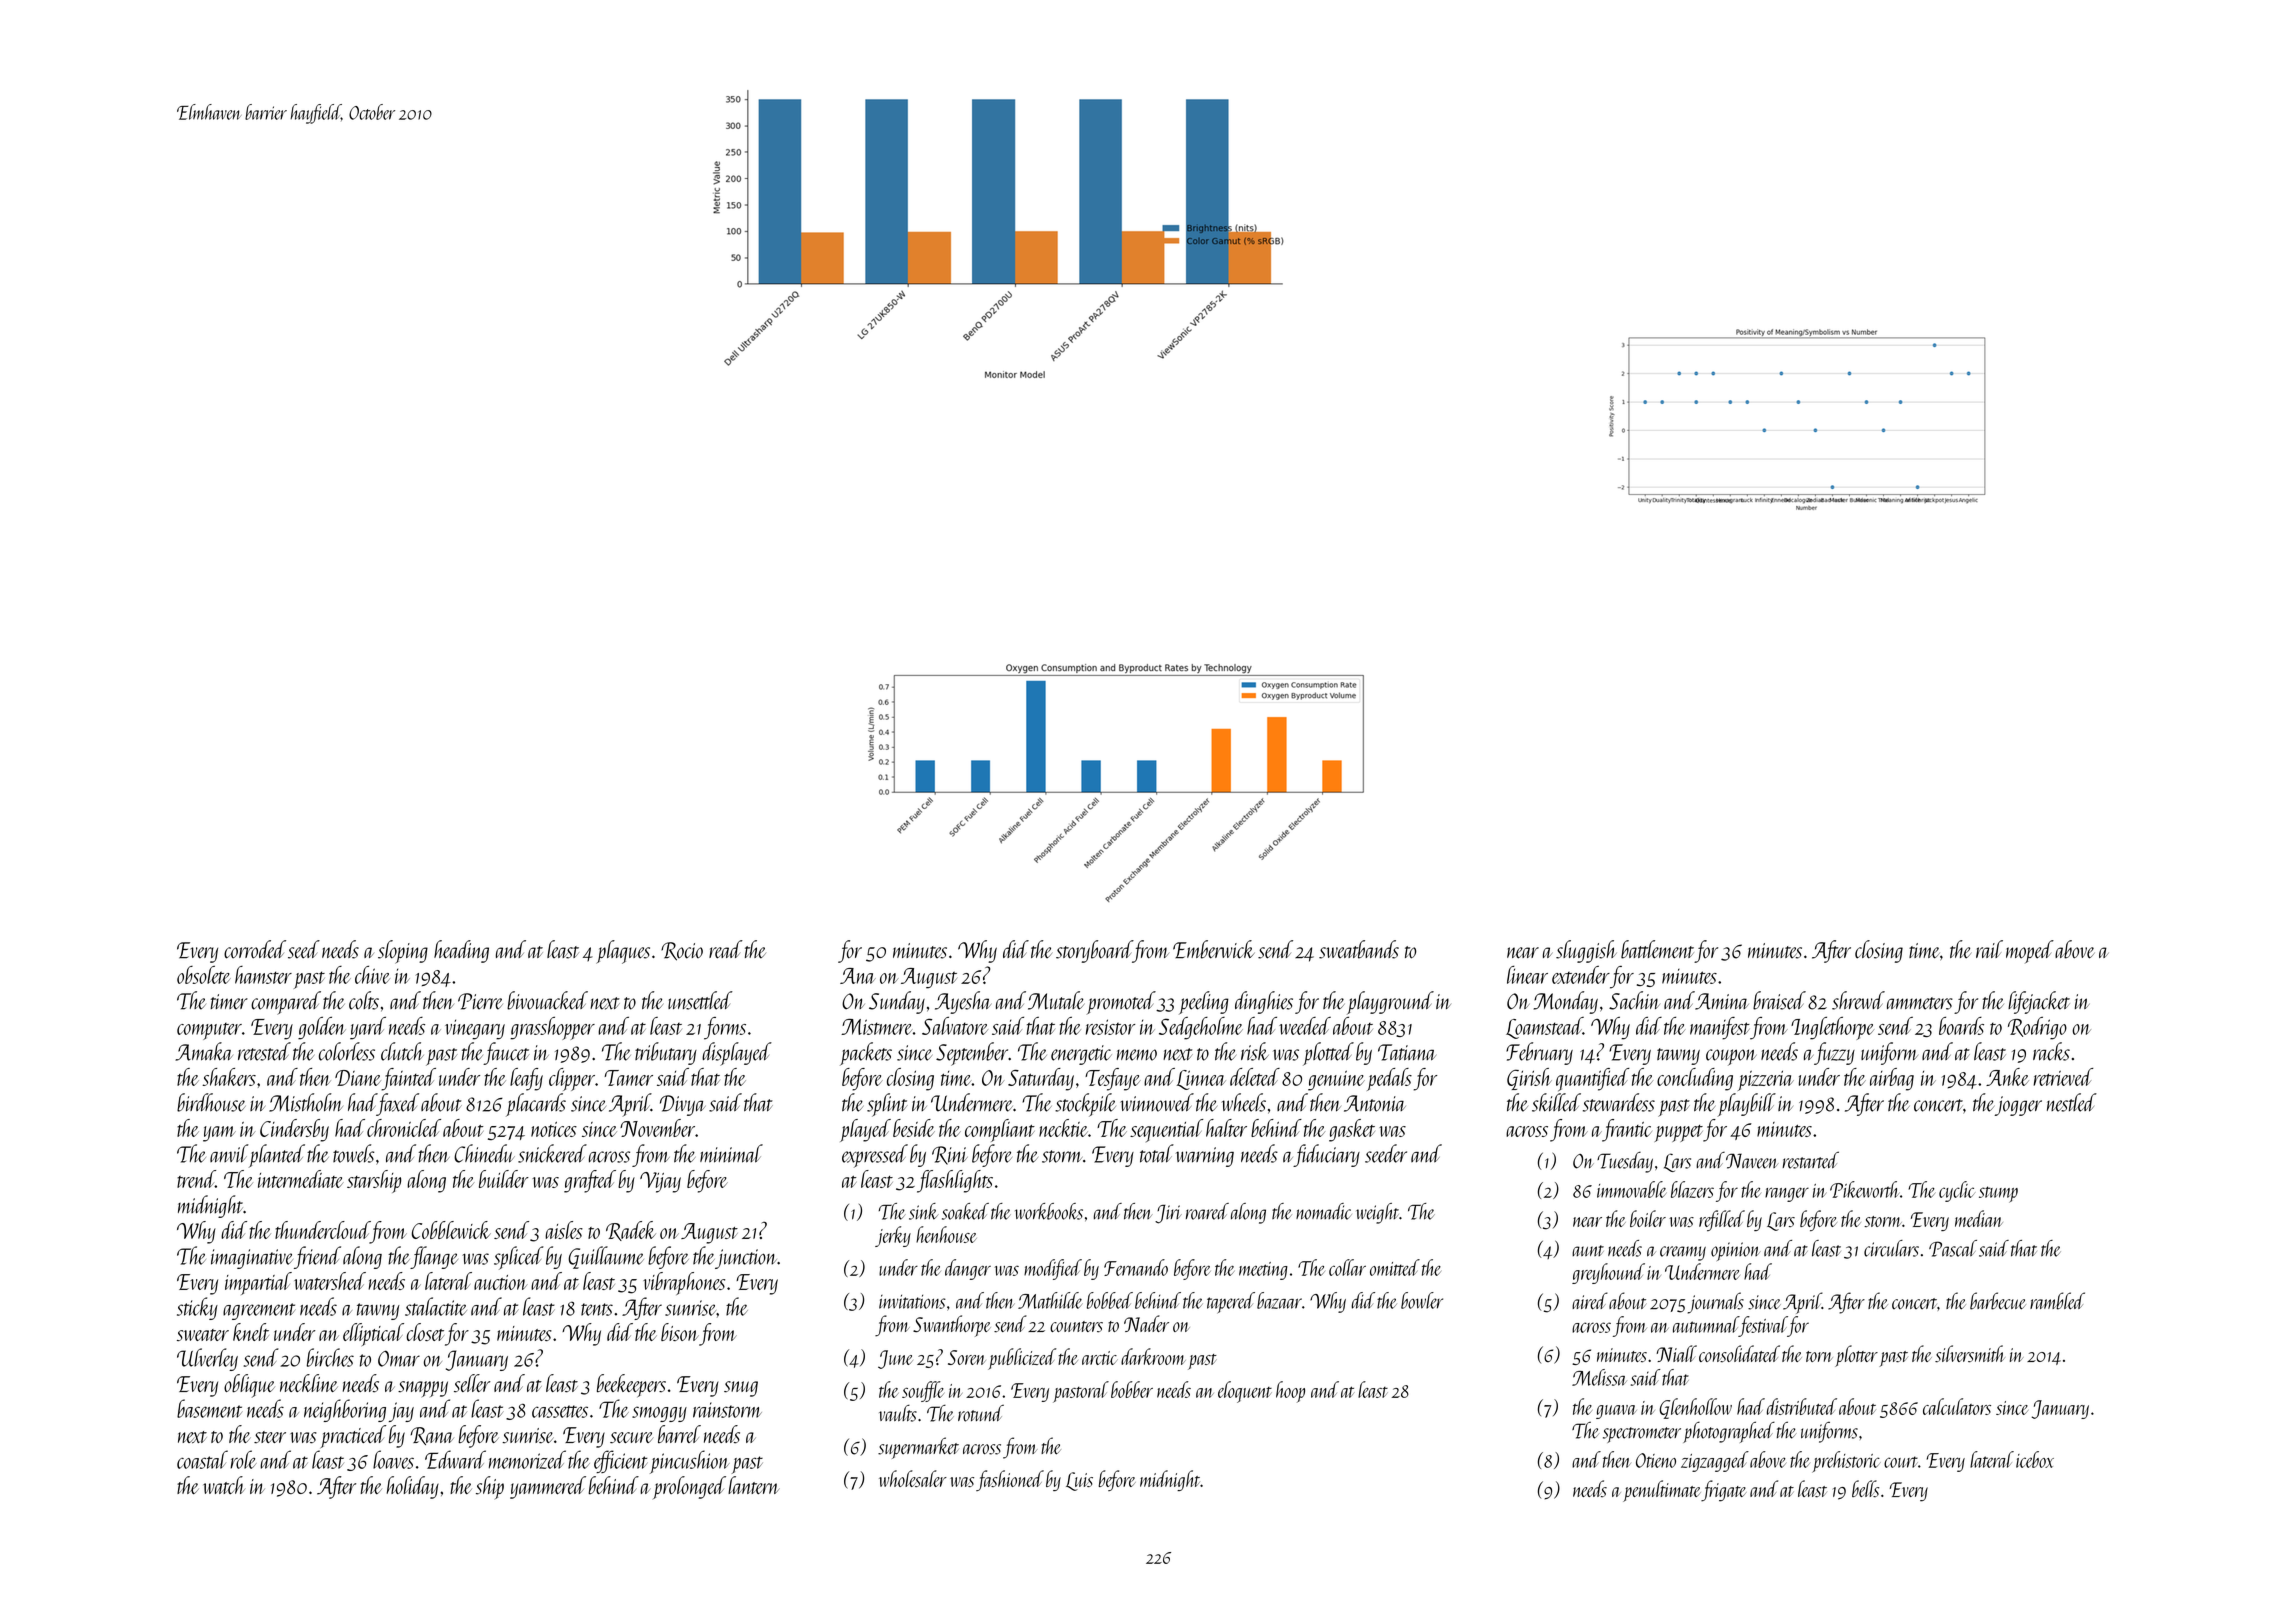  Describe the element at coordinates (1324, 1211) in the document. I see `nomadic` at that location.
